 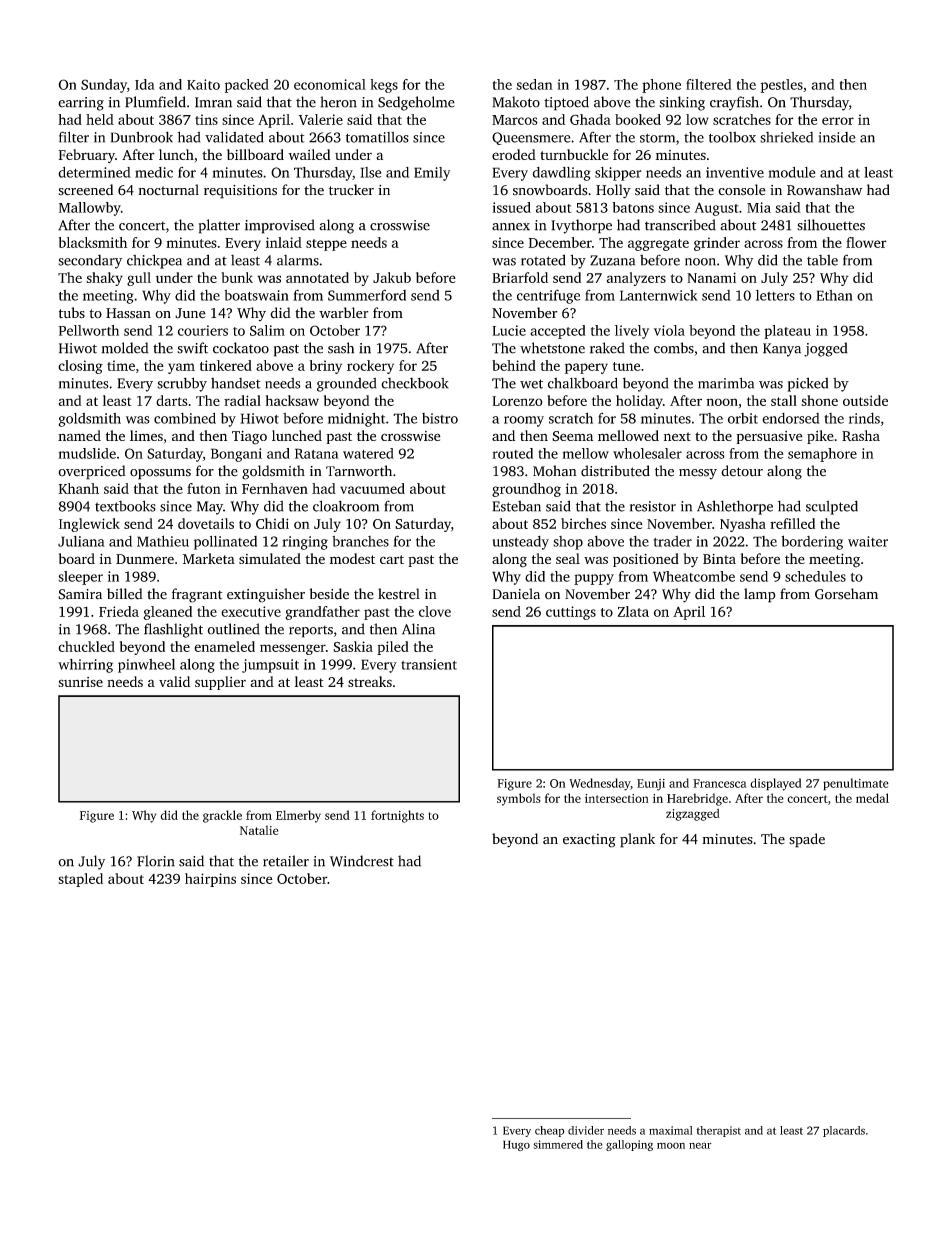 What do you see at coordinates (104, 86) in the screenshot?
I see `Sunday` at bounding box center [104, 86].
